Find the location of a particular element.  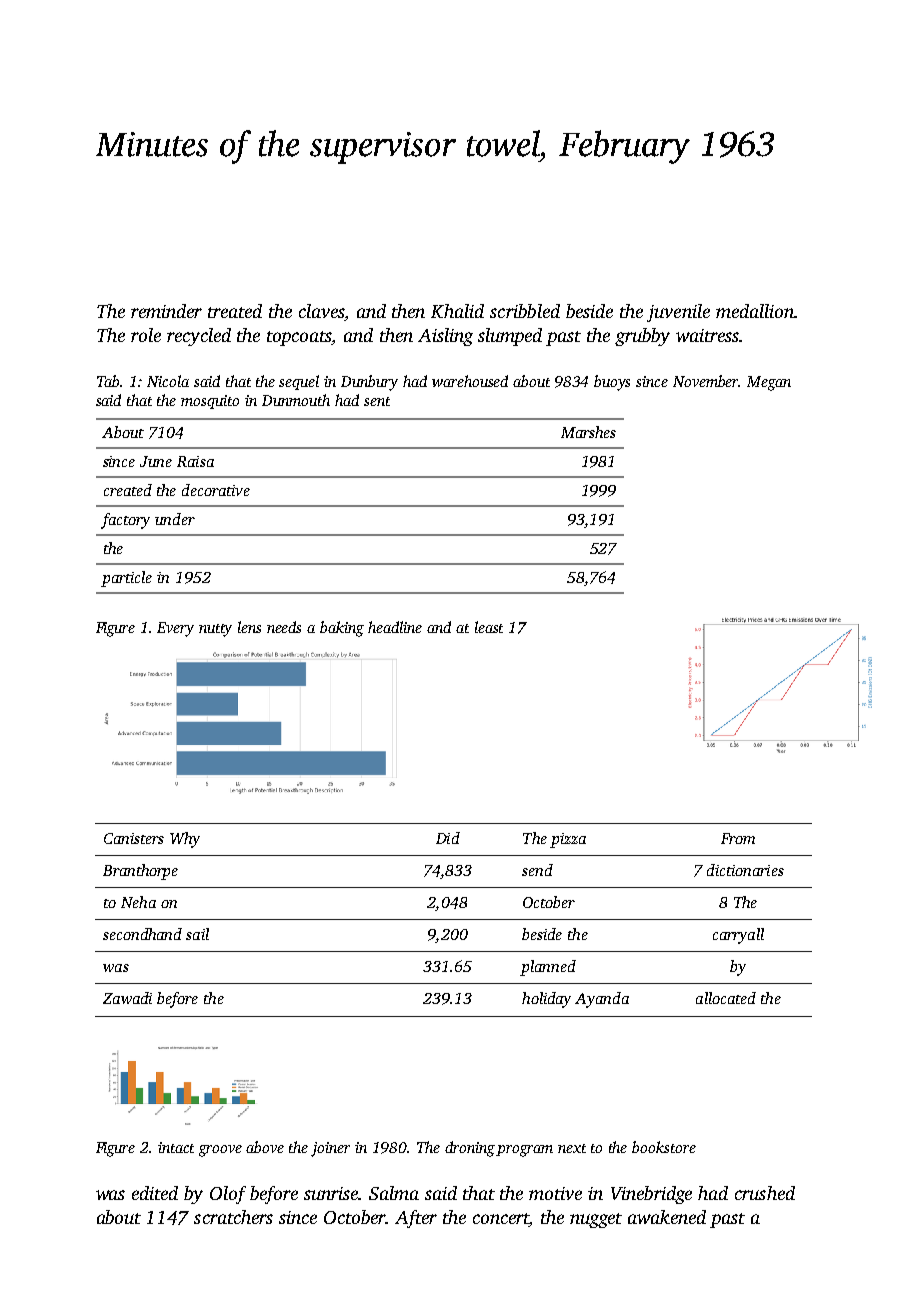

Salma is located at coordinates (394, 1193).
